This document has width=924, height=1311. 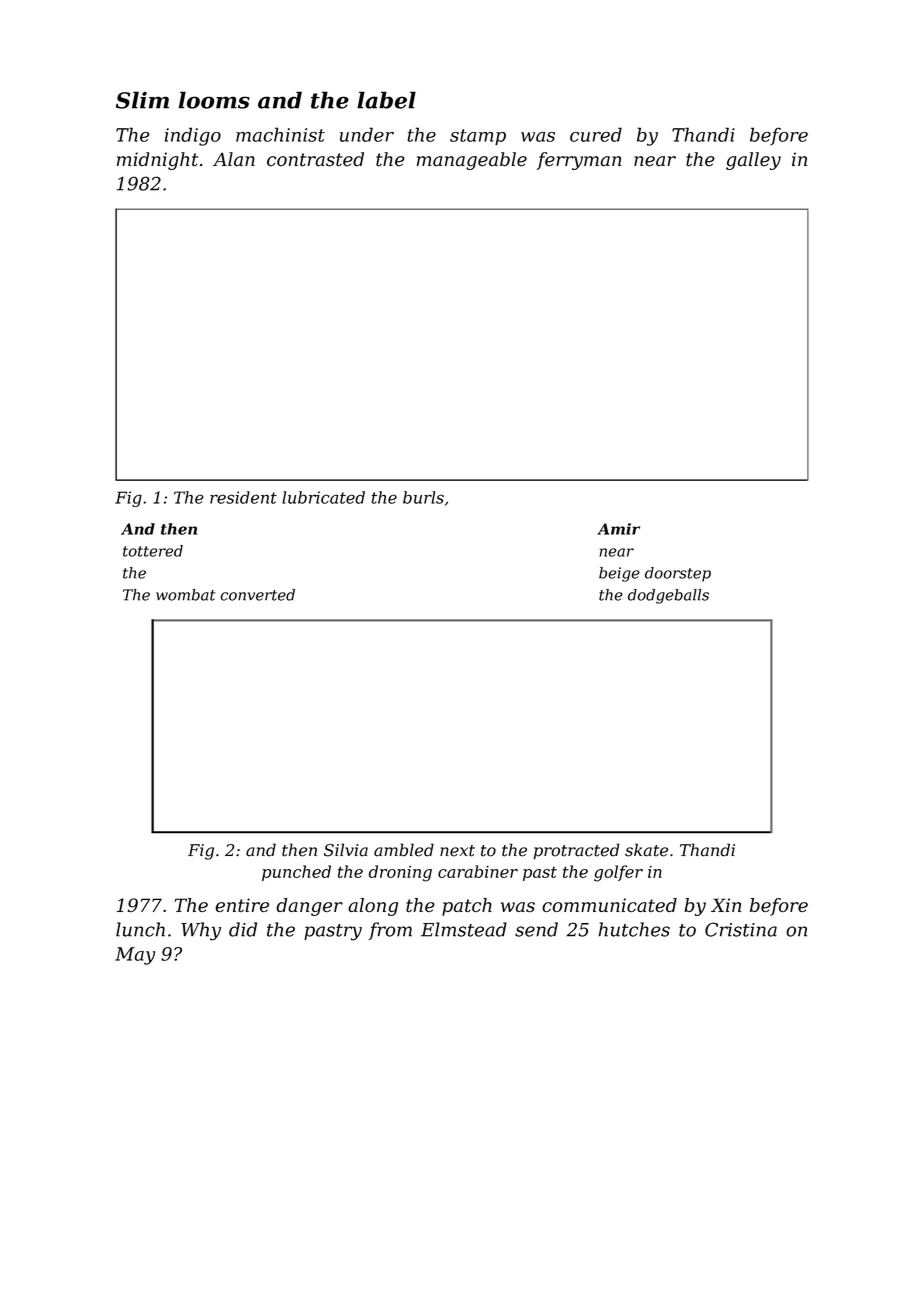 I want to click on lunch, so click(x=140, y=929).
